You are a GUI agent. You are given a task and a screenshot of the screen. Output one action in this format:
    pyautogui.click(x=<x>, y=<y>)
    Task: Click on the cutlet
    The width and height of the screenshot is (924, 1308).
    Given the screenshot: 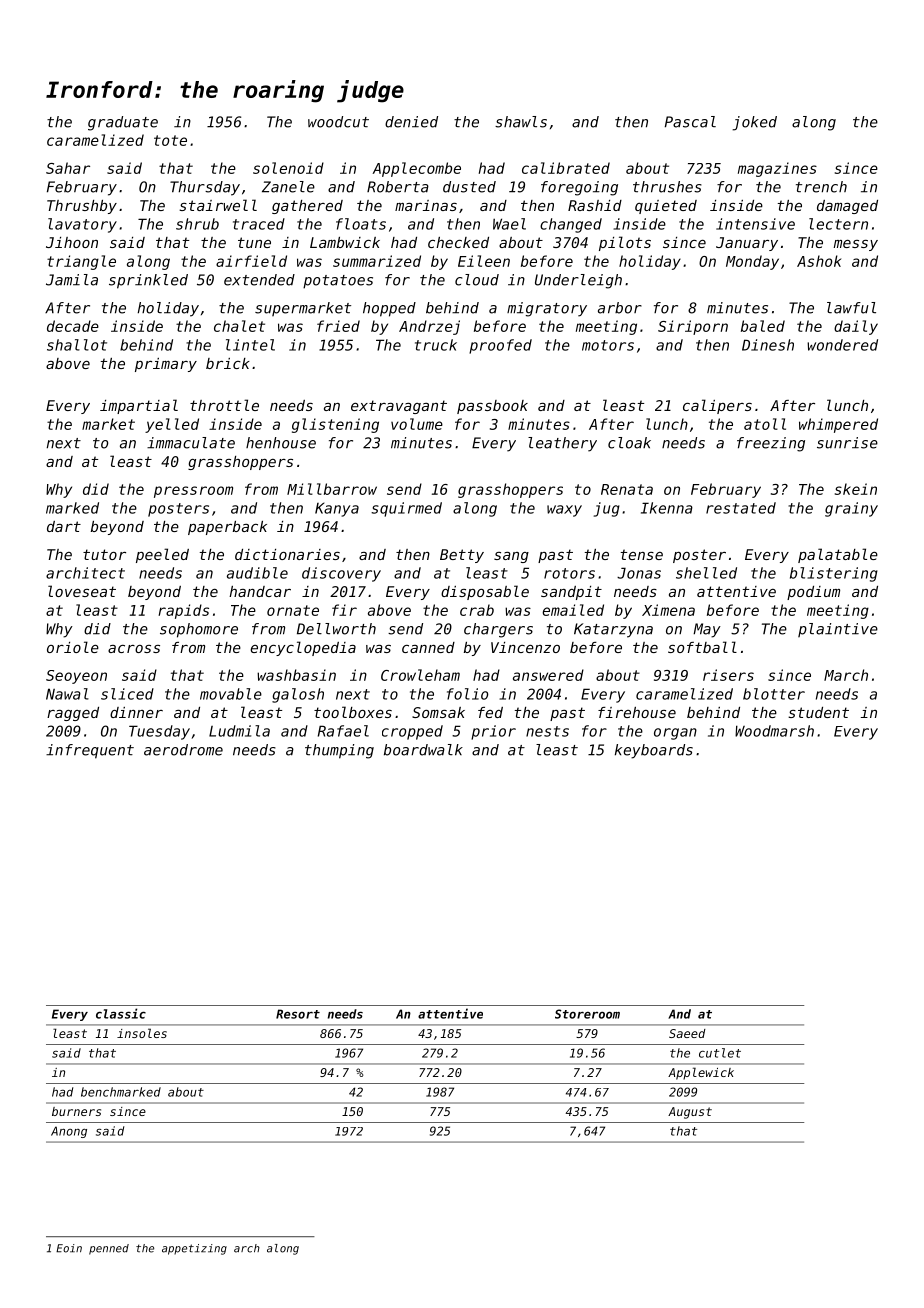 What is the action you would take?
    pyautogui.click(x=720, y=1053)
